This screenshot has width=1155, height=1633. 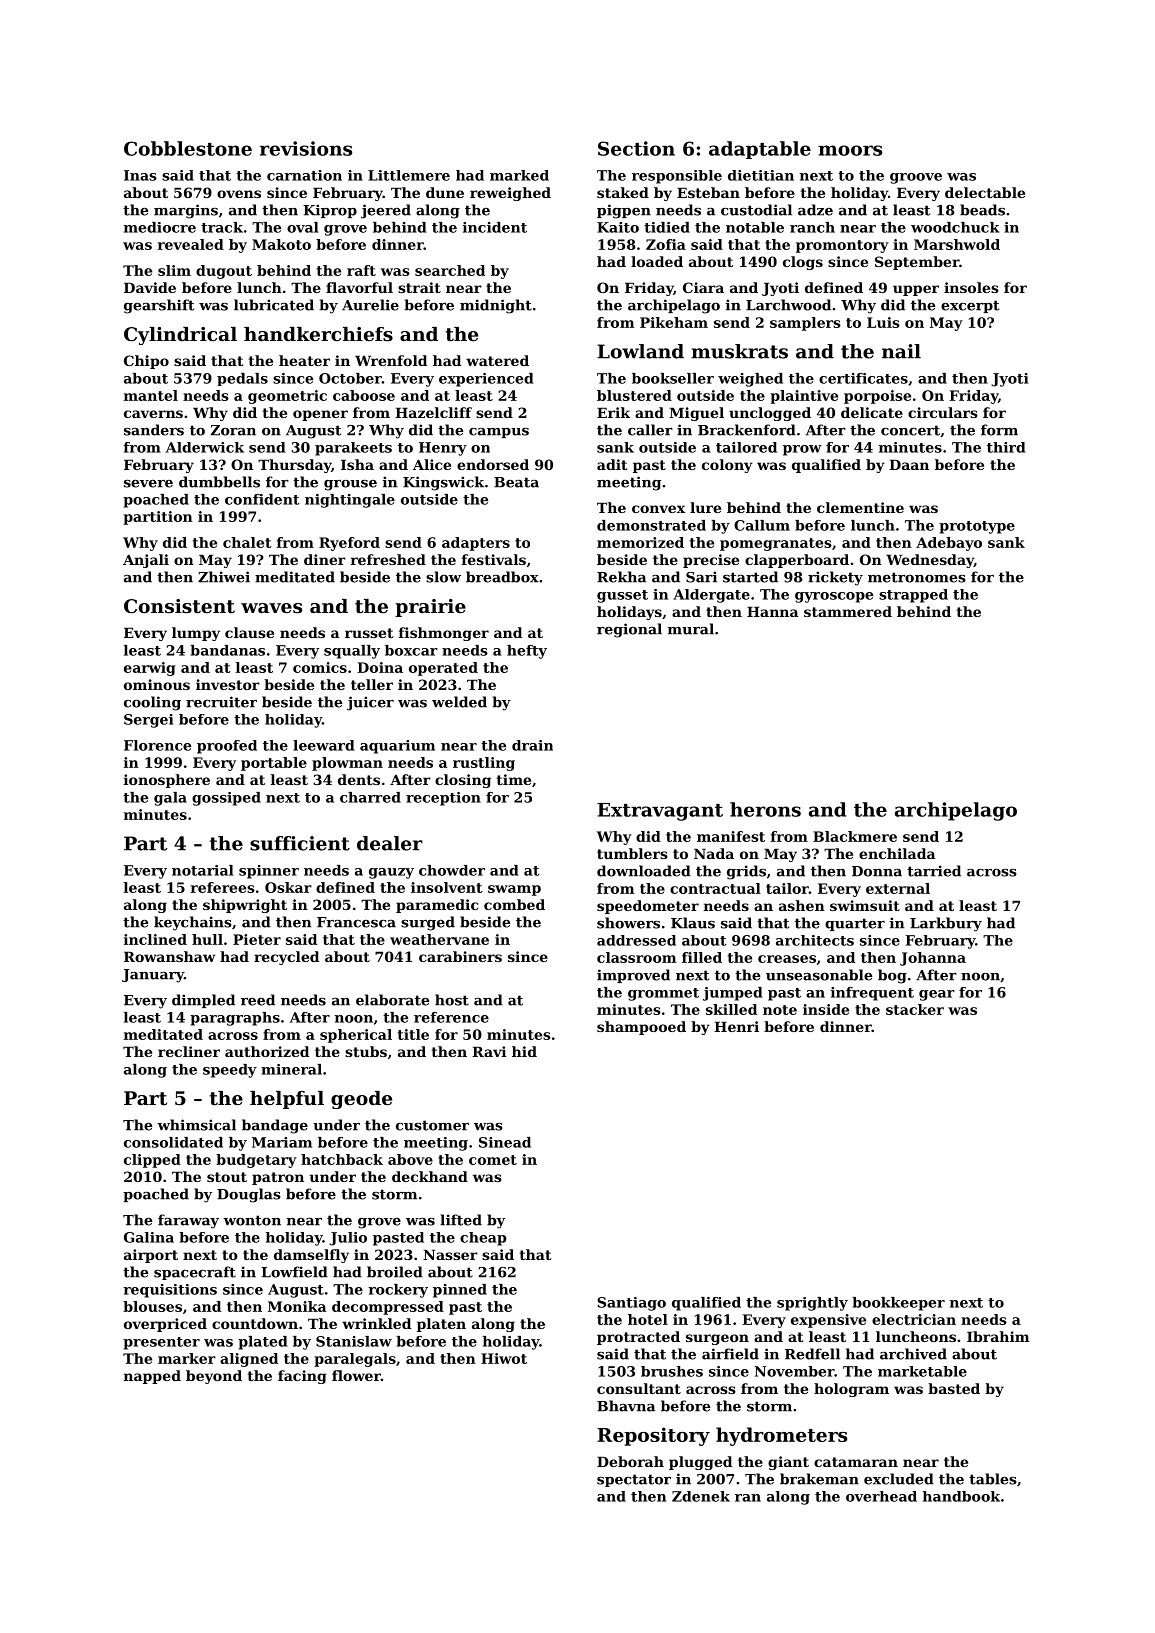 What do you see at coordinates (476, 544) in the screenshot?
I see `adapters` at bounding box center [476, 544].
